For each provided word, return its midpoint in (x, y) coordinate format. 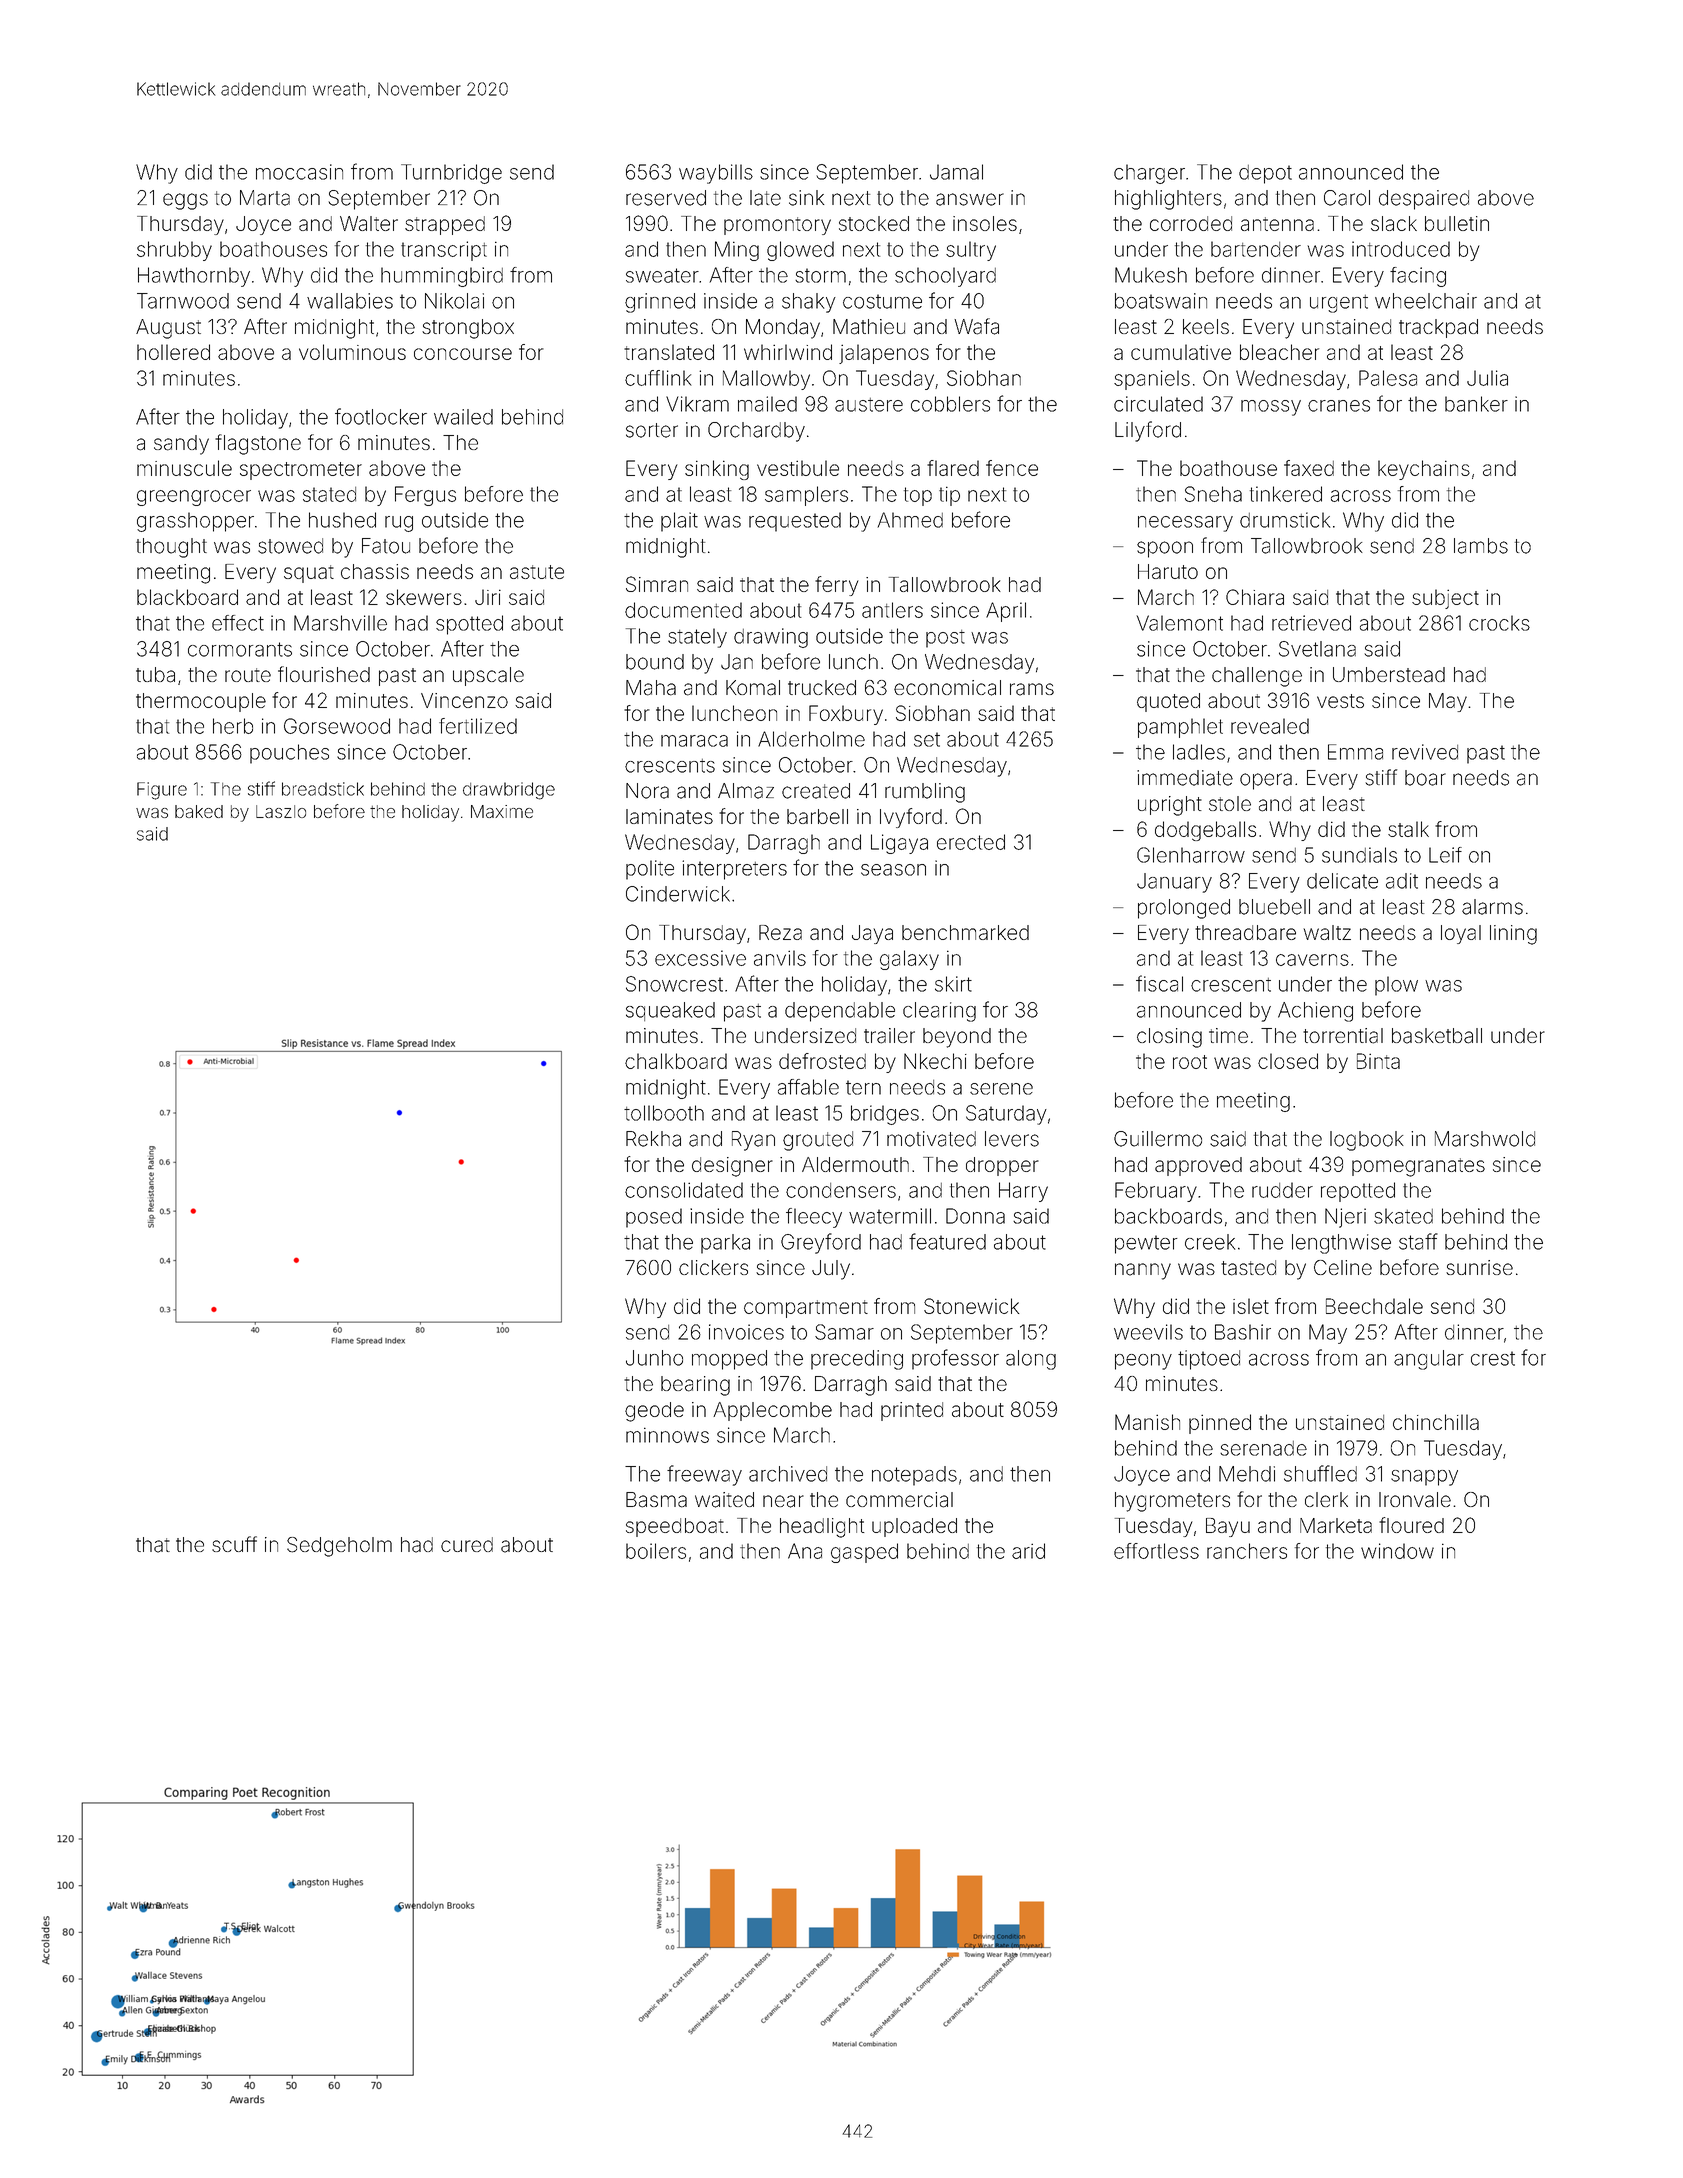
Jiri (488, 597)
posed (654, 1218)
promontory (777, 226)
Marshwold (1485, 1139)
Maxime (502, 811)
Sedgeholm (339, 1547)
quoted (1168, 702)
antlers (892, 610)
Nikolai (454, 301)
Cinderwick (678, 894)
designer (732, 1167)
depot (1265, 174)
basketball (1437, 1036)
